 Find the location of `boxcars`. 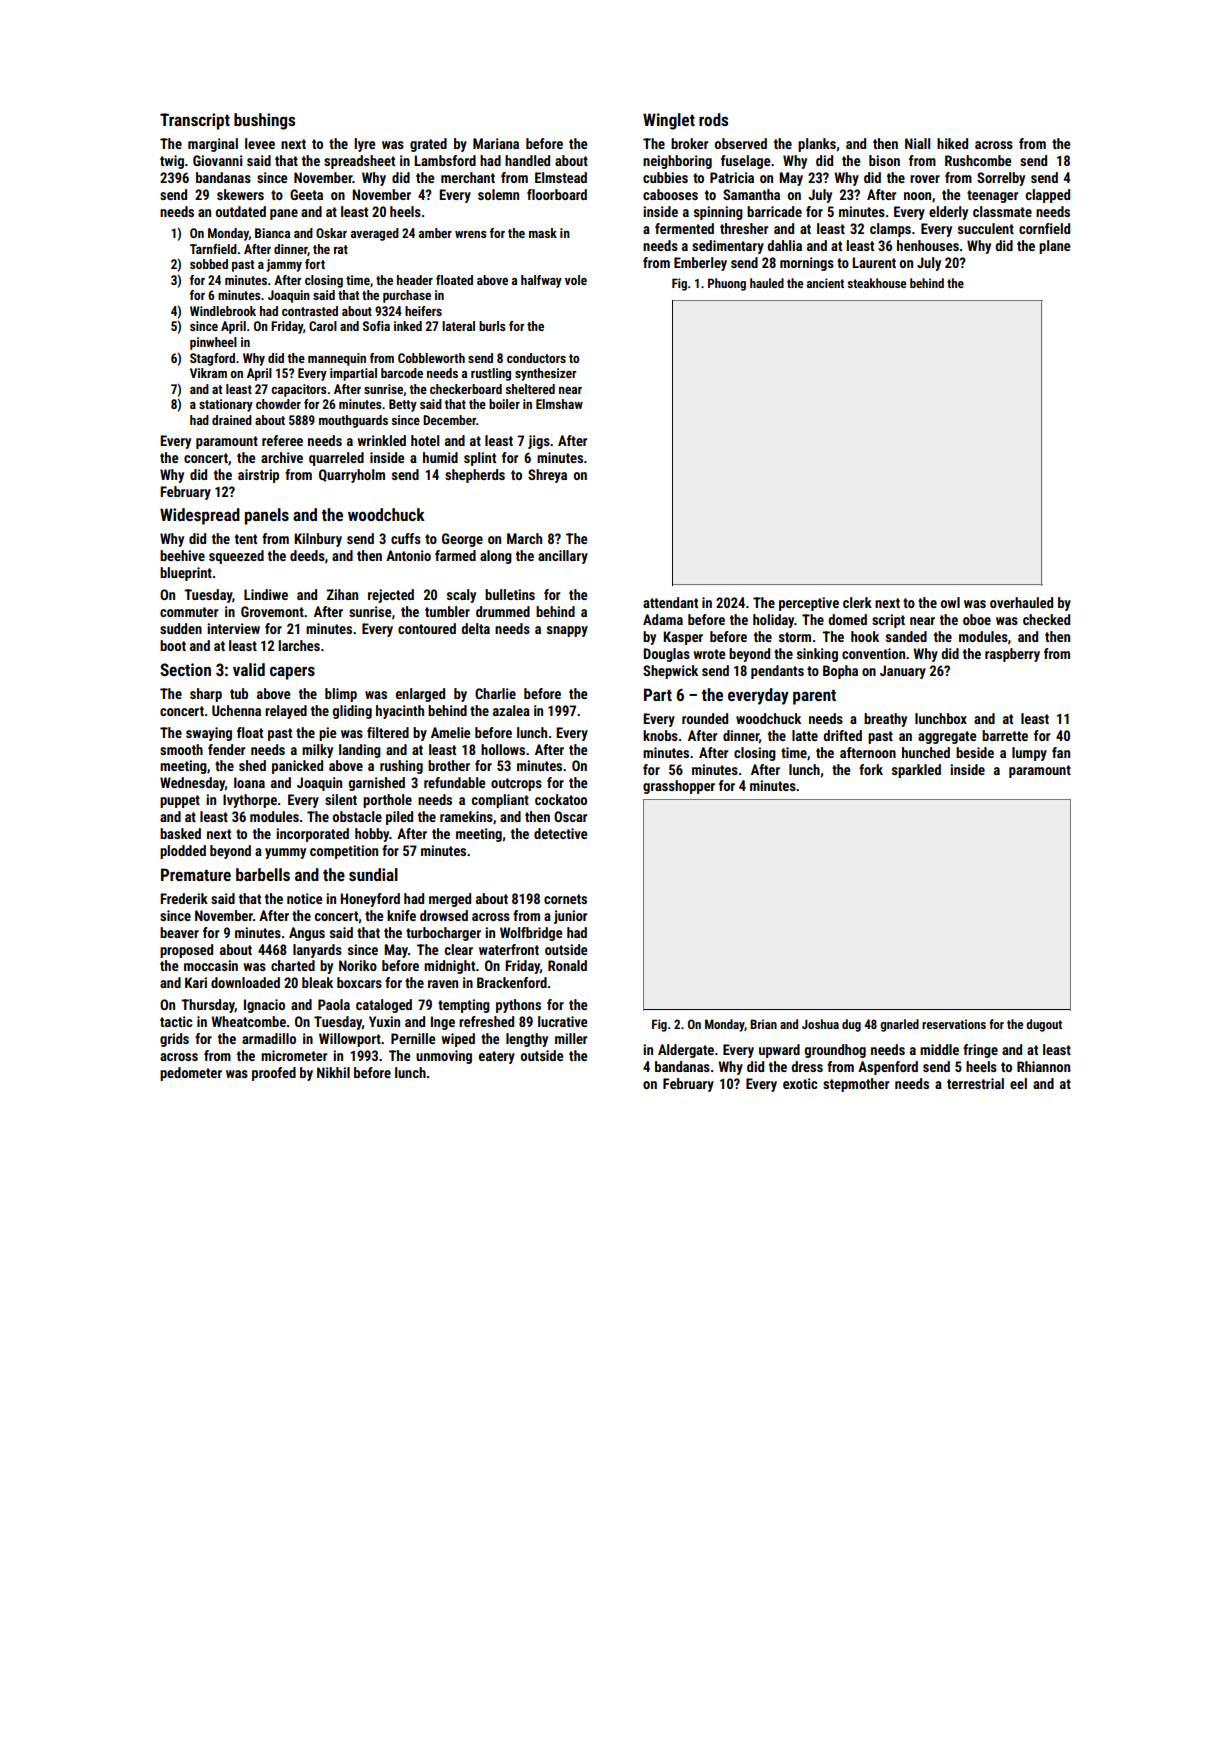

boxcars is located at coordinates (359, 982).
